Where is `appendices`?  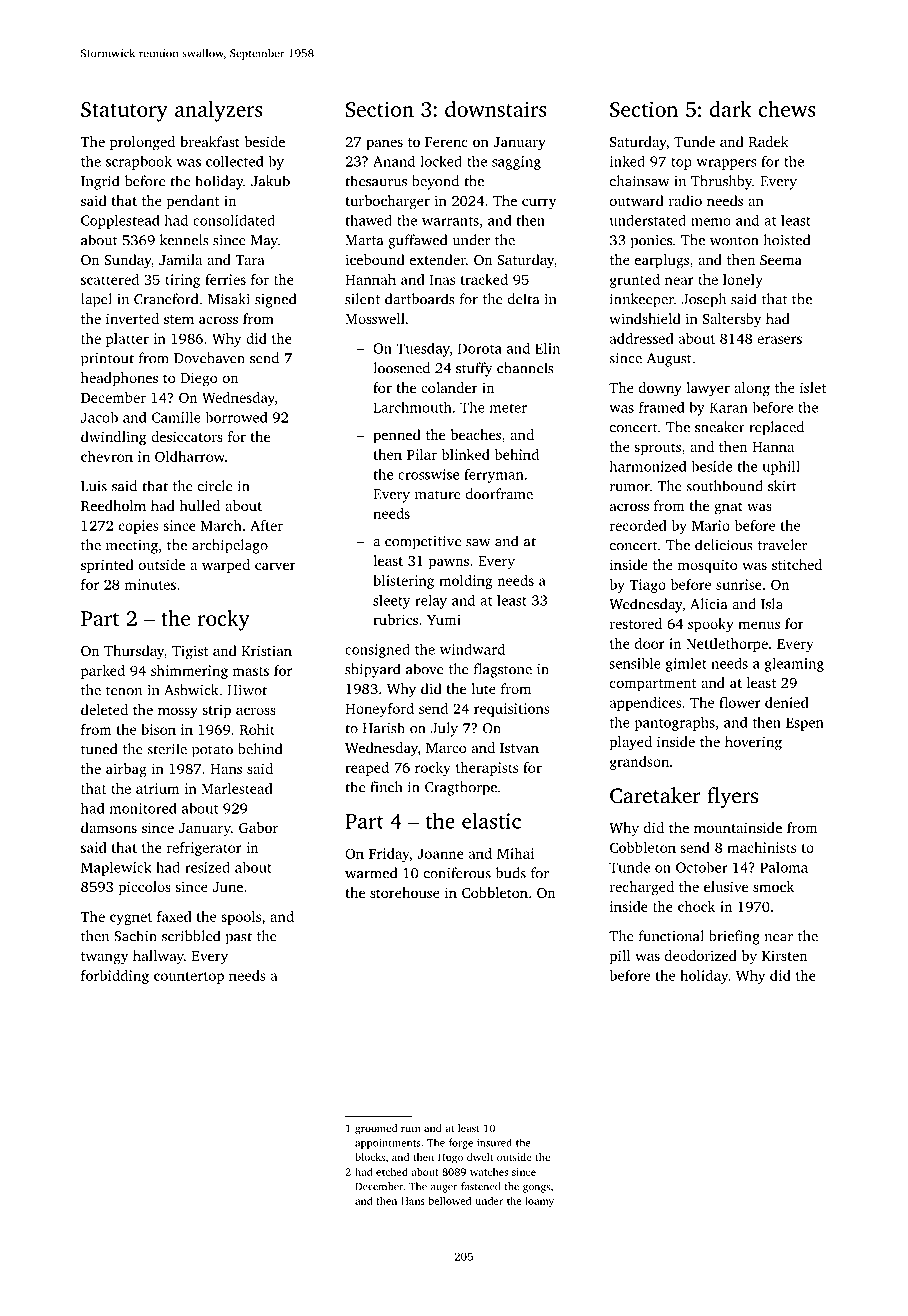 appendices is located at coordinates (646, 704).
